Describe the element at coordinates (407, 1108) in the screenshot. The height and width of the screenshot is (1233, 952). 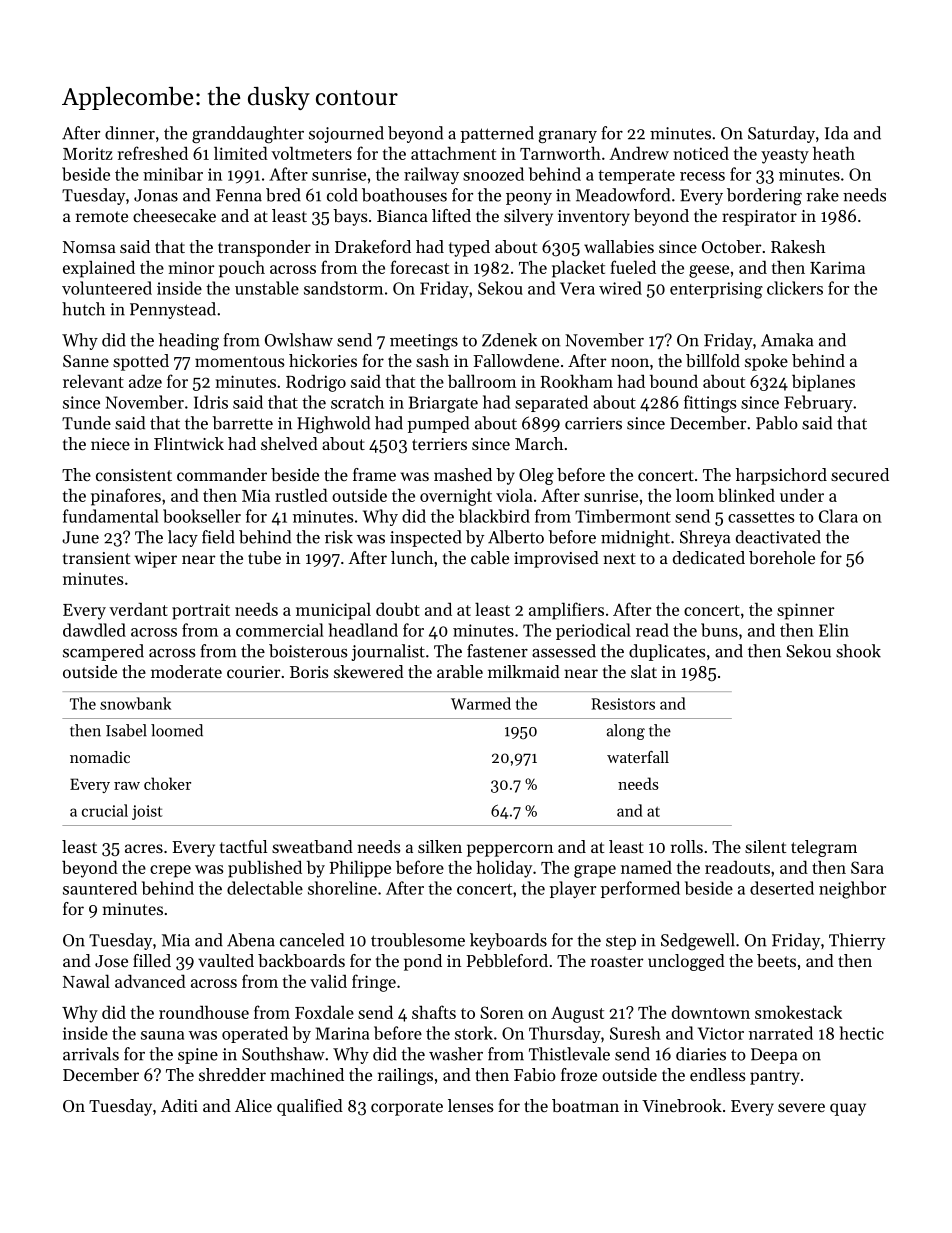
I see `corporate` at that location.
